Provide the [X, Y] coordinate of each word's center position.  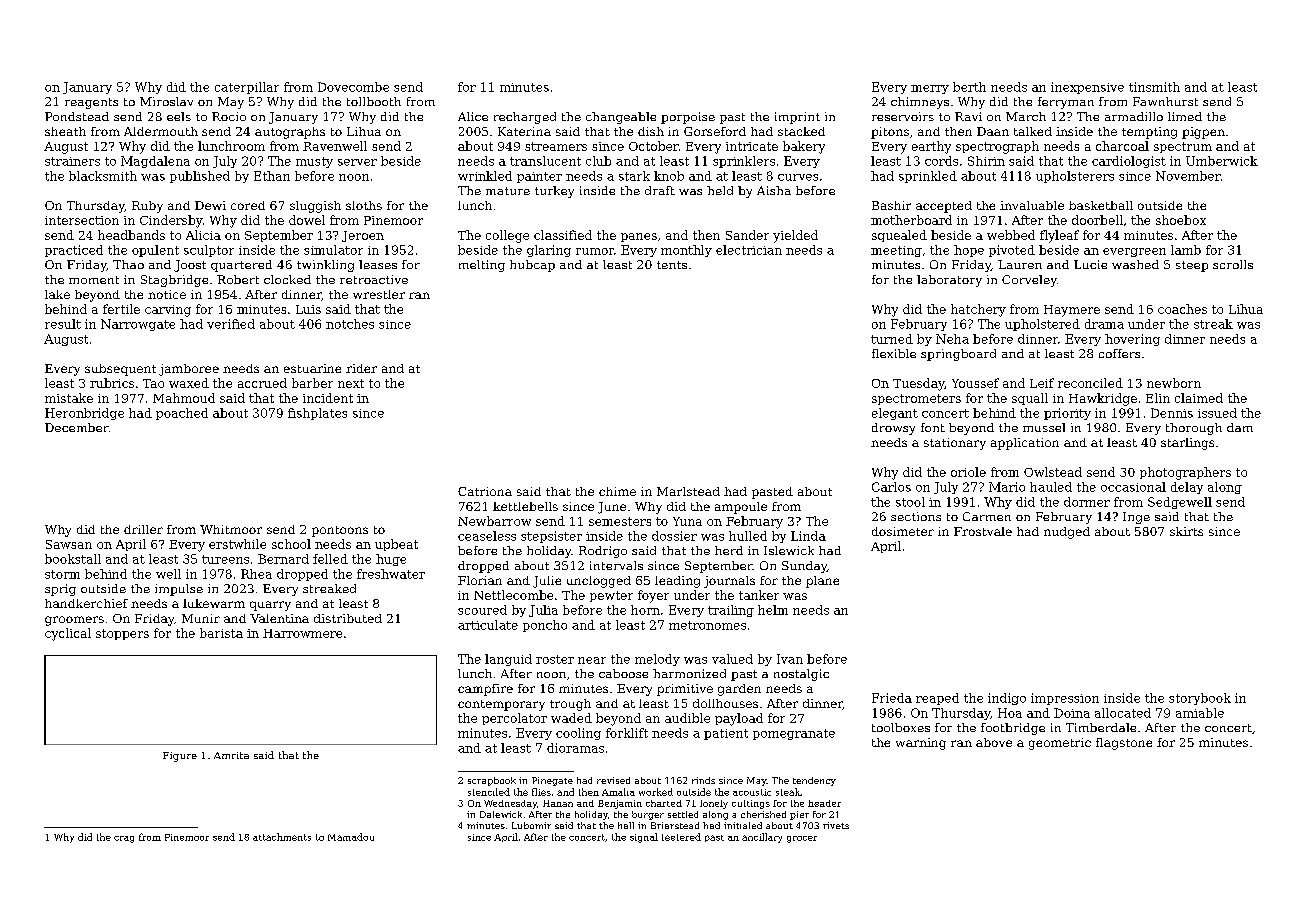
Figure [180, 757]
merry [930, 89]
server [357, 162]
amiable [1200, 713]
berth [969, 87]
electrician [749, 250]
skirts [1186, 531]
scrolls [1233, 264]
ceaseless [487, 536]
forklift [627, 733]
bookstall [73, 559]
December [77, 427]
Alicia [203, 235]
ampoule [741, 508]
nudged [1067, 533]
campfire [485, 690]
